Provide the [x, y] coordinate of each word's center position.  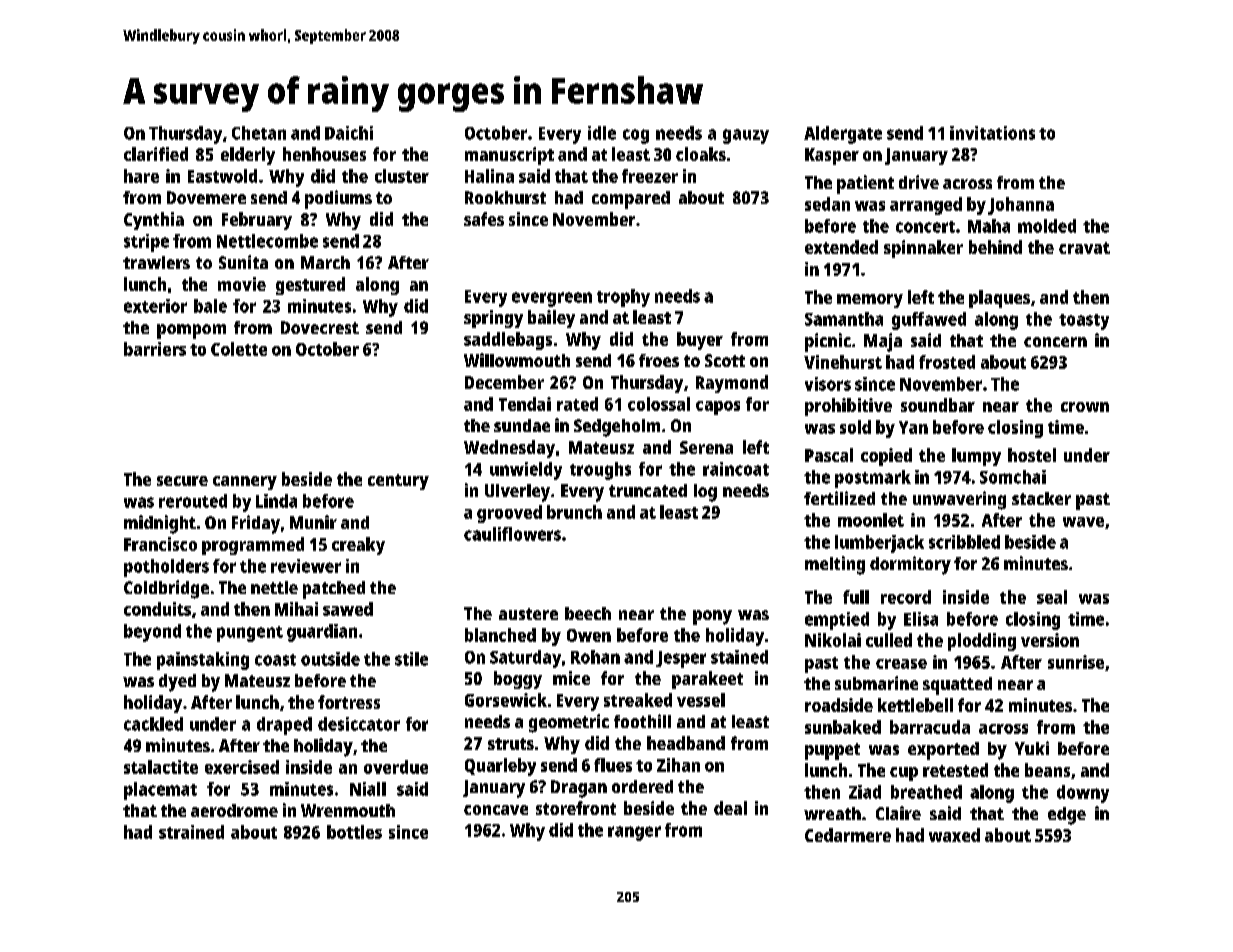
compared [631, 200]
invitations [992, 133]
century [398, 482]
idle [602, 133]
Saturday [525, 659]
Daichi [349, 133]
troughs [600, 471]
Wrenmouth [348, 810]
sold [855, 427]
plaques [999, 299]
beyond [152, 633]
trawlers [156, 262]
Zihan [678, 765]
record [906, 597]
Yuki [1032, 748]
